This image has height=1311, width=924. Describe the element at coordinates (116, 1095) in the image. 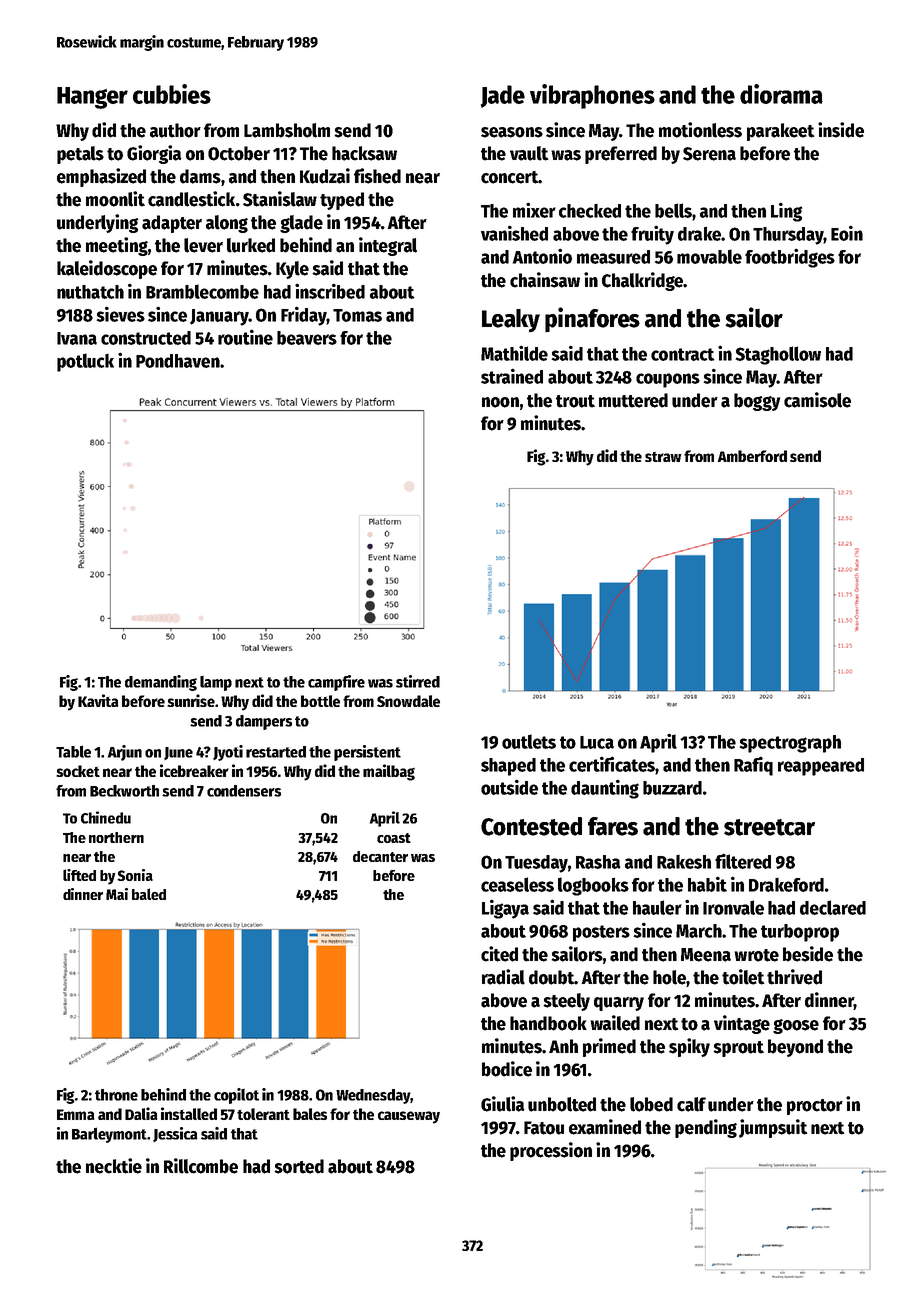

I see `throne` at that location.
